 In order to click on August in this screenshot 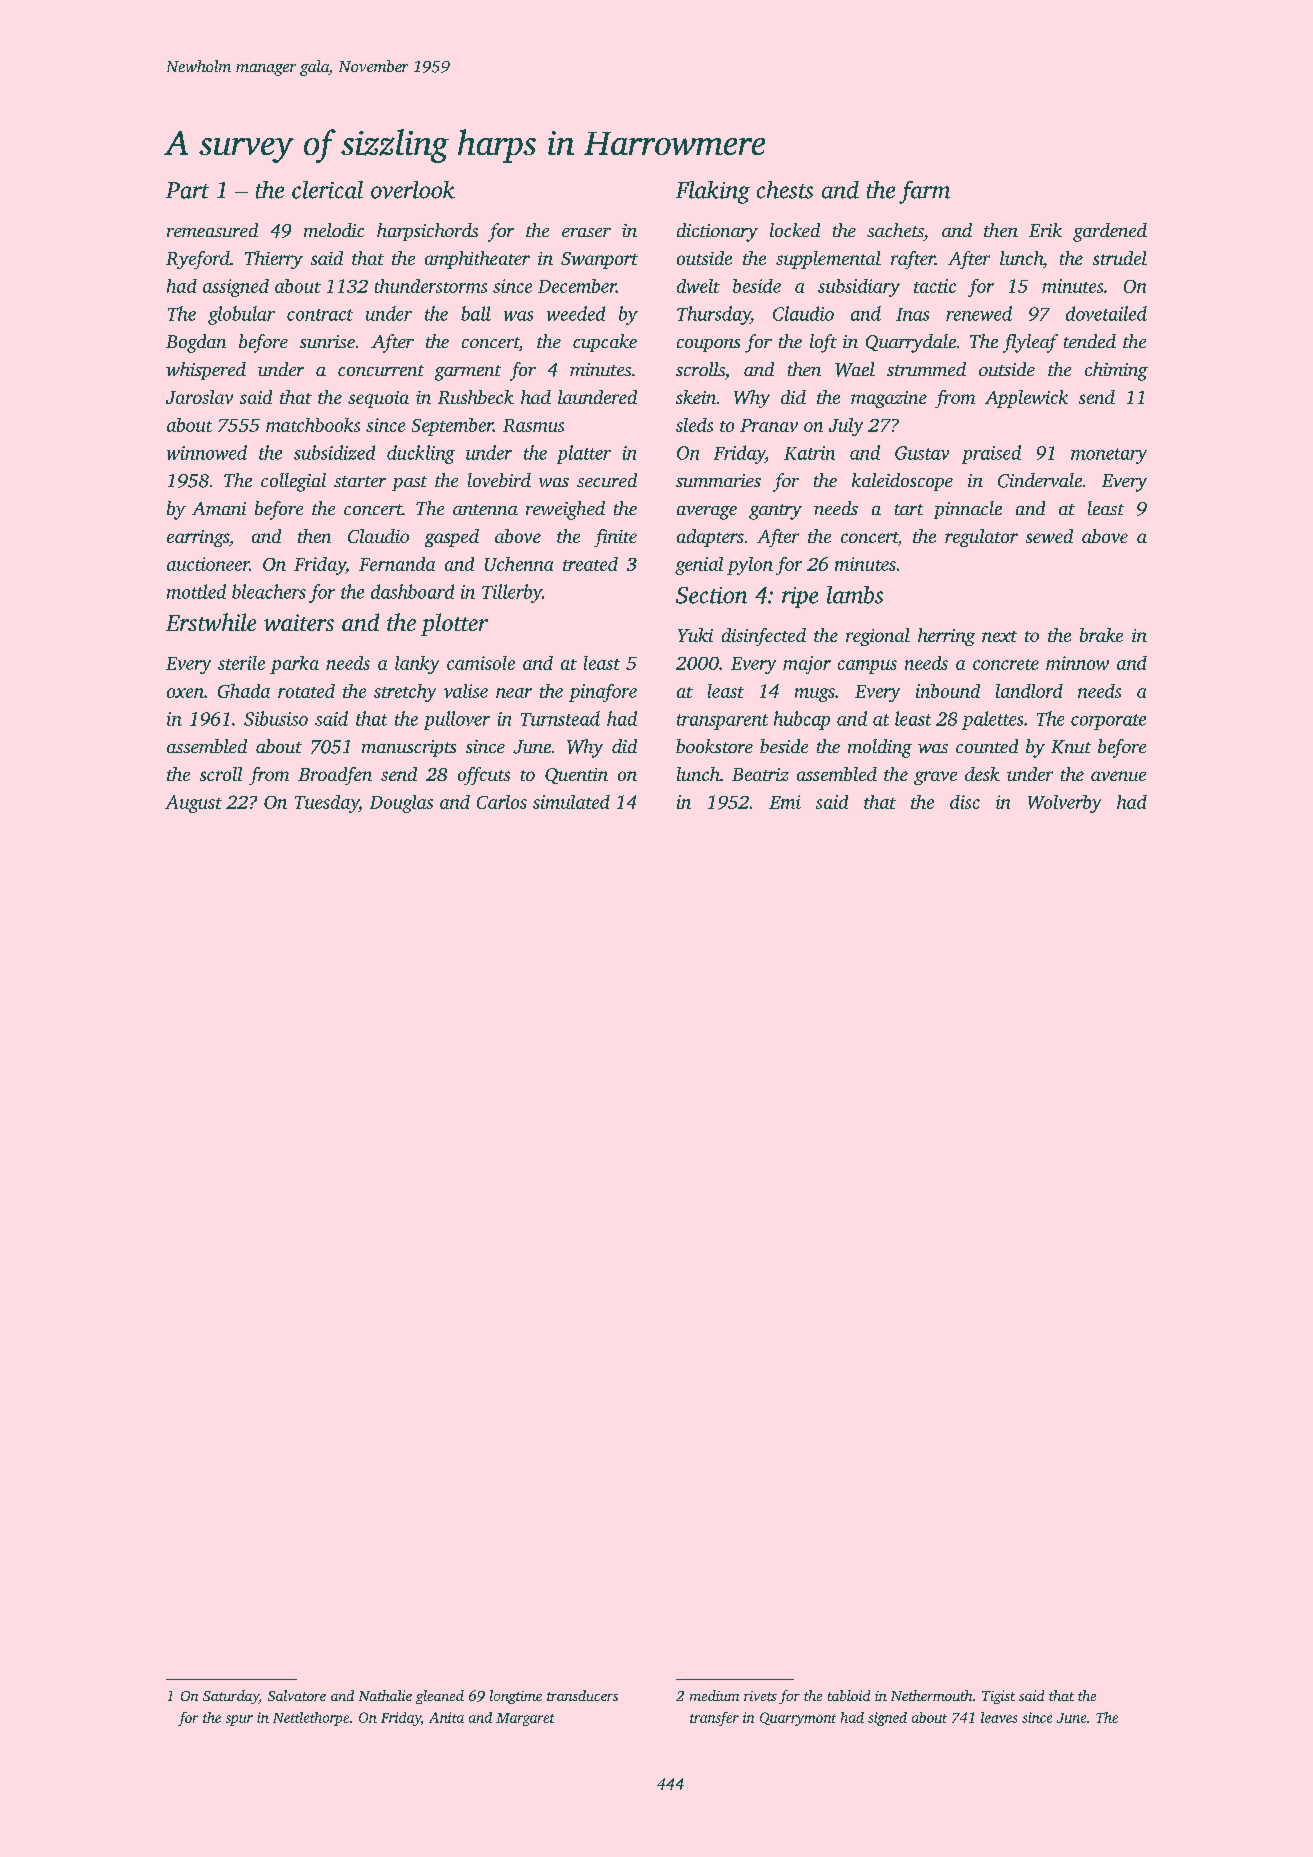, I will do `click(193, 804)`.
